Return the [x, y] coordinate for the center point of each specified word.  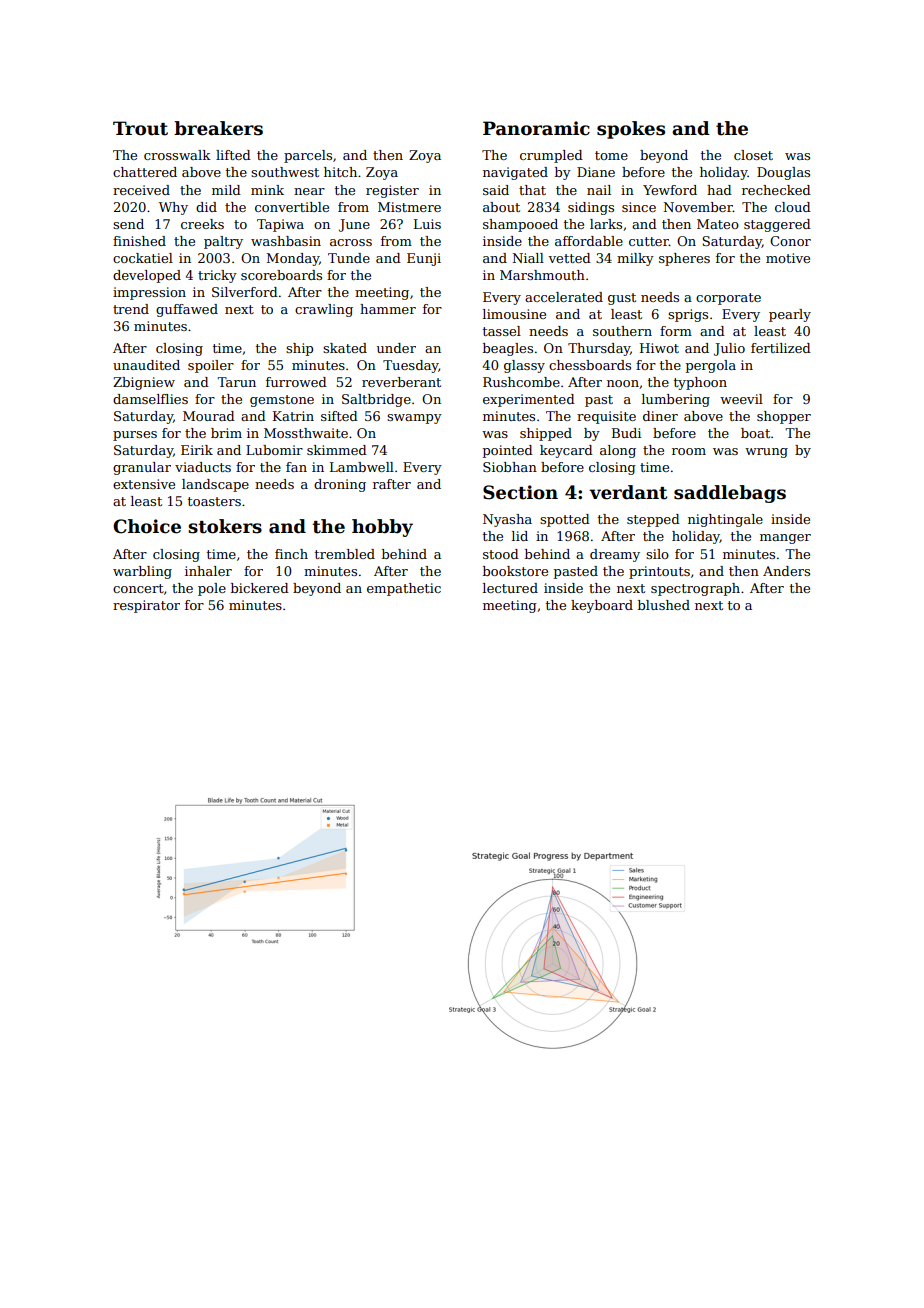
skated [345, 348]
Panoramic [536, 128]
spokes [631, 130]
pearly [790, 315]
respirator [146, 606]
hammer [388, 309]
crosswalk [177, 155]
